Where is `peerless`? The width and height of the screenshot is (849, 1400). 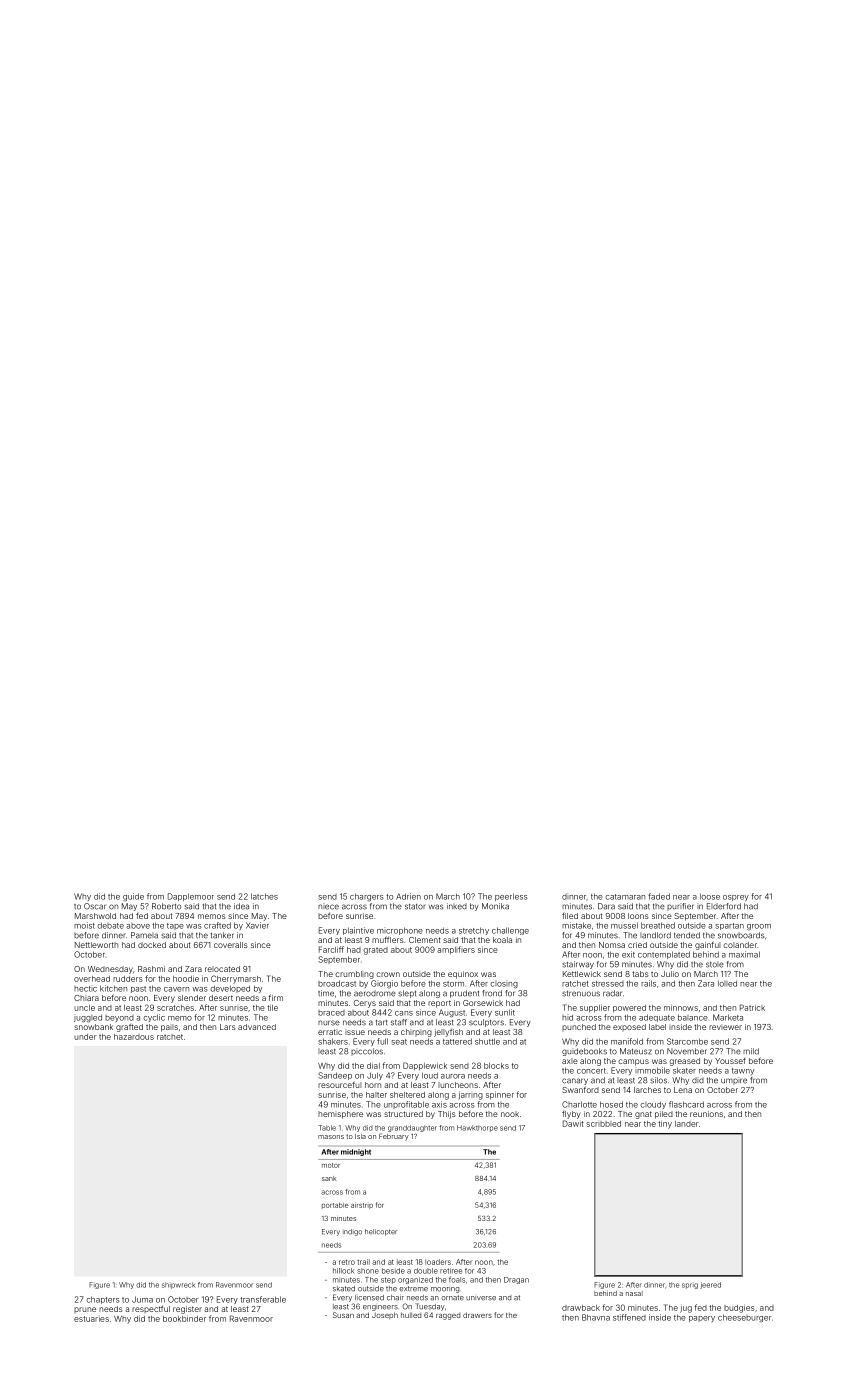 peerless is located at coordinates (511, 897).
